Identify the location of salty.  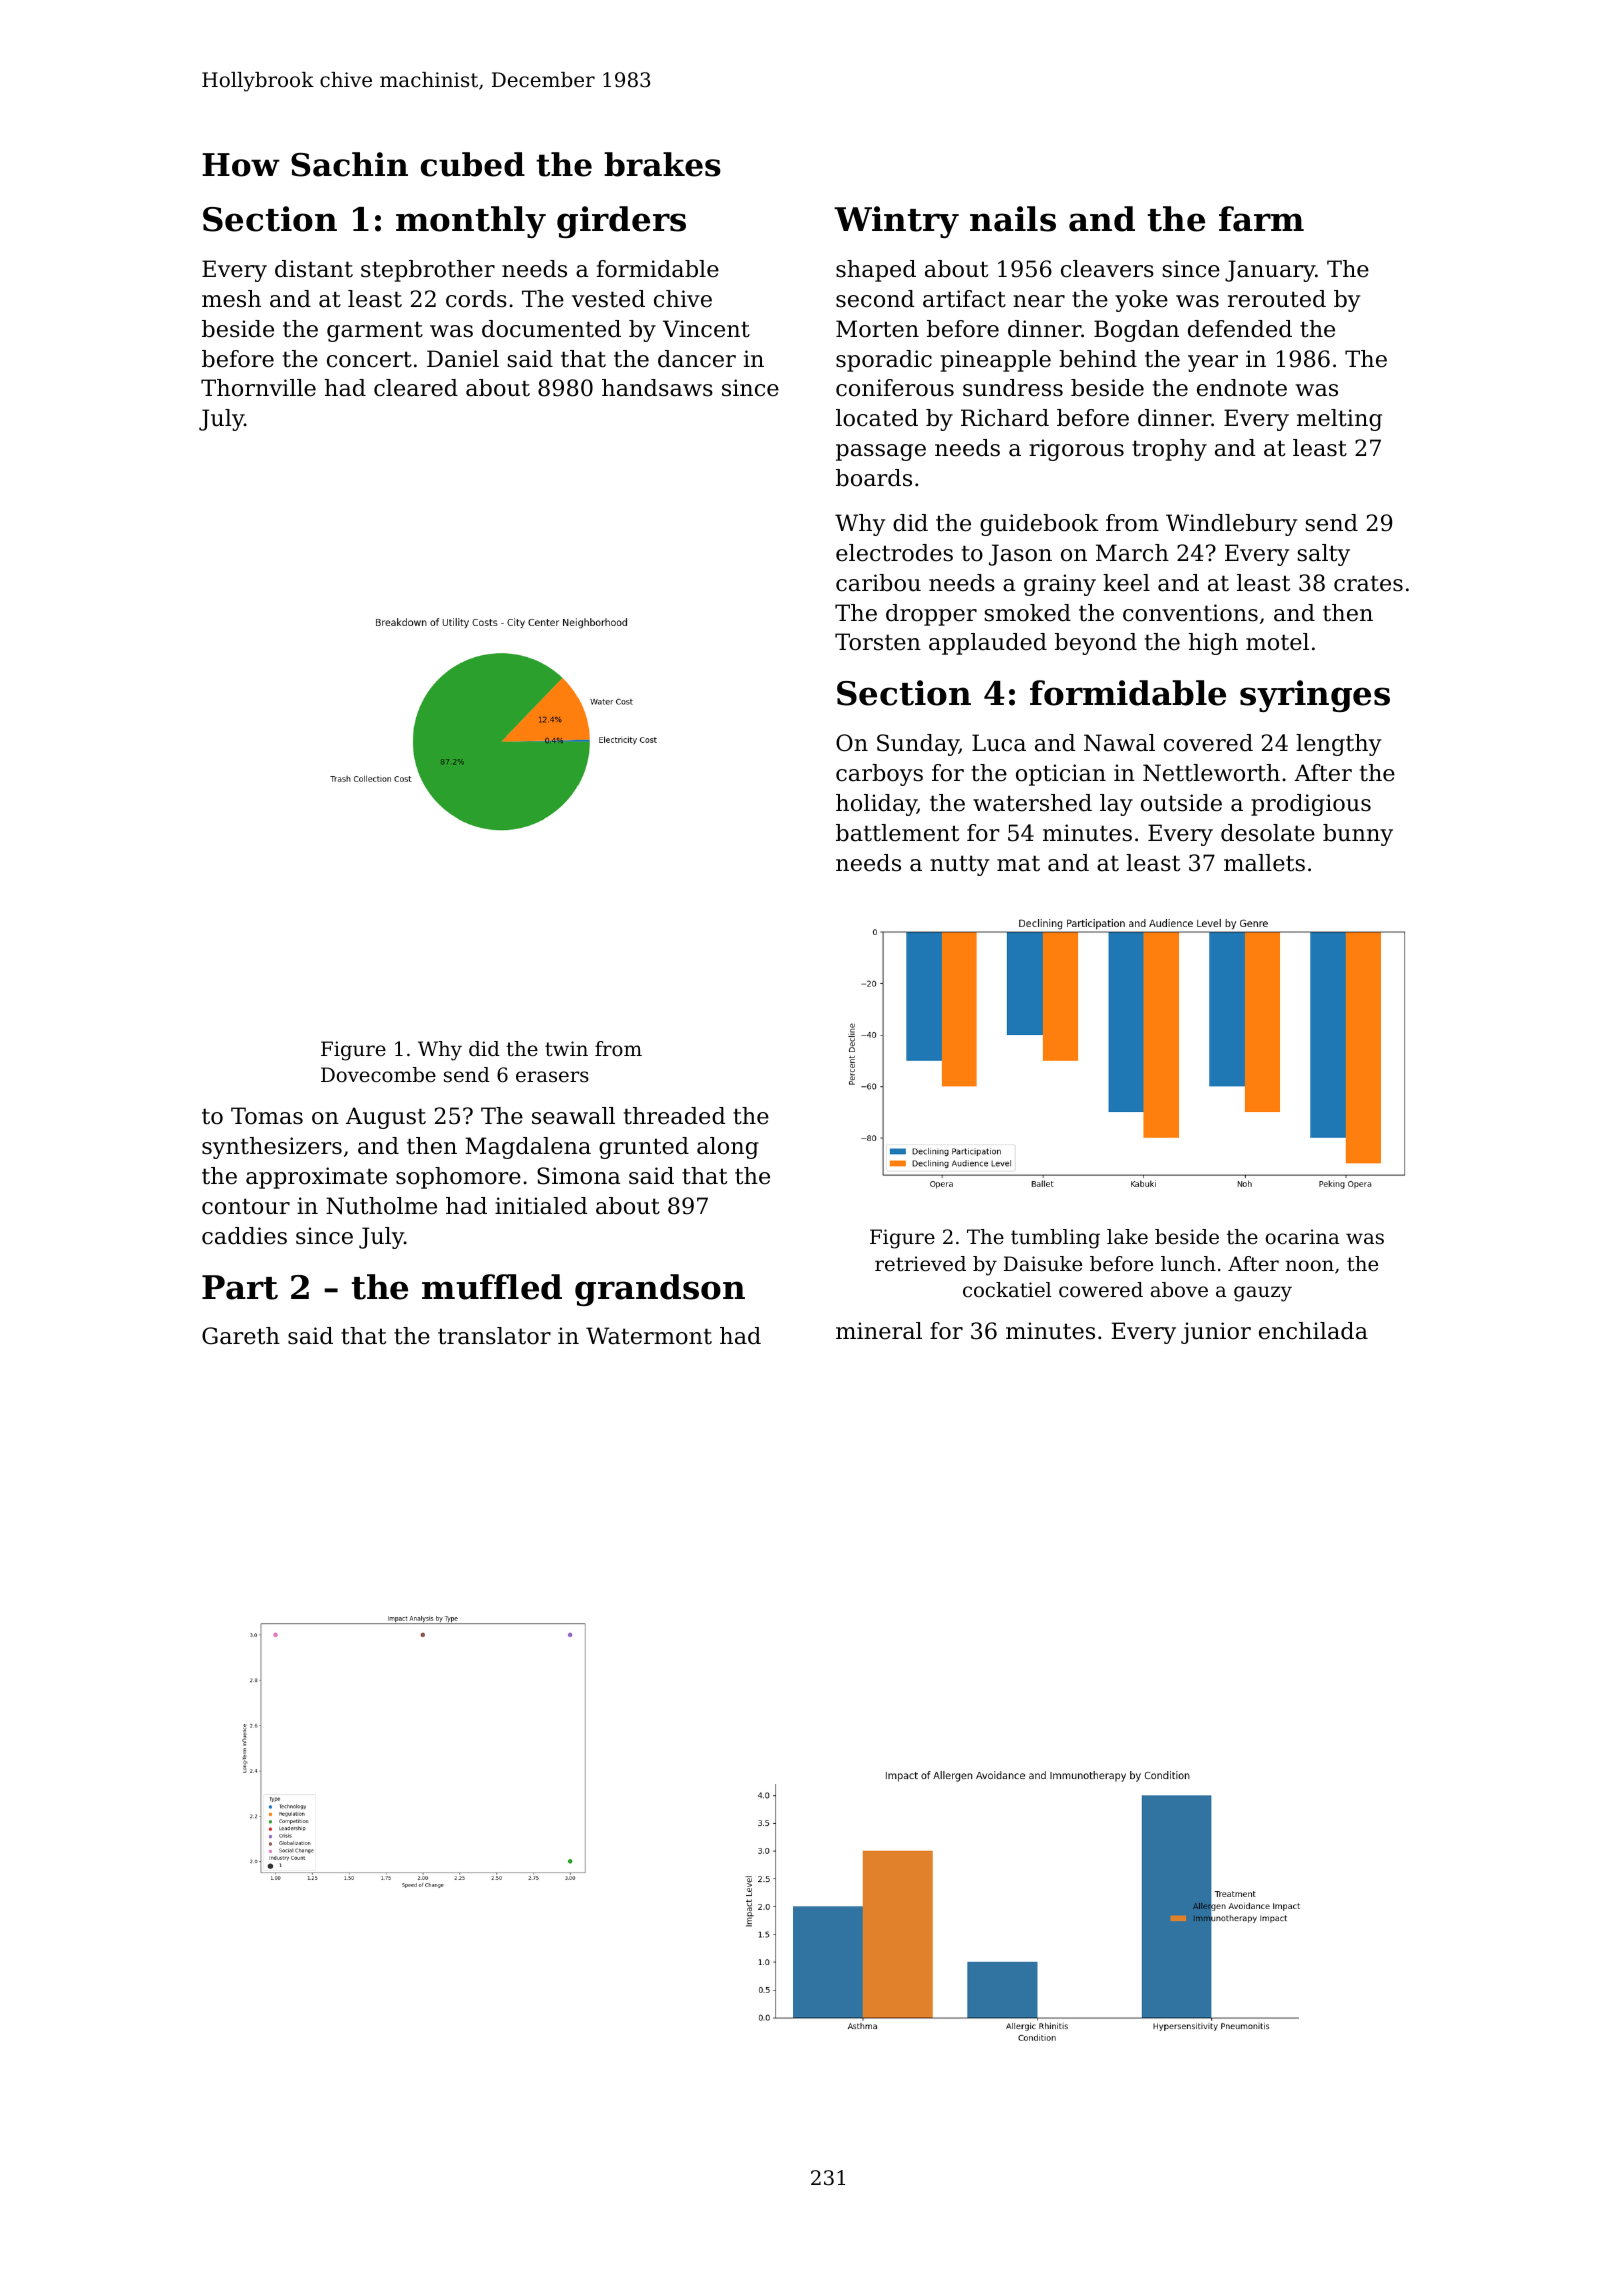
(1324, 555).
